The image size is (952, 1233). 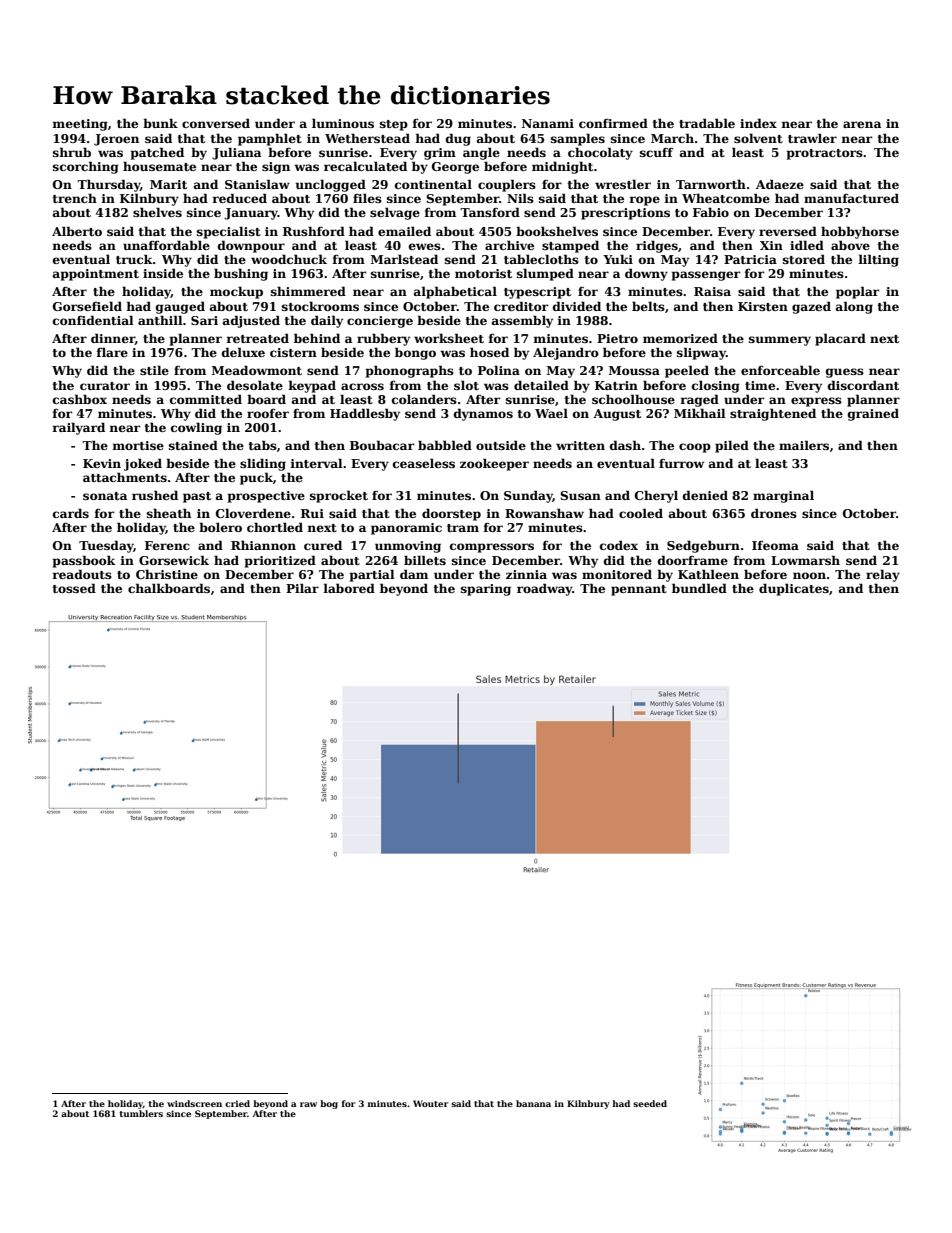 What do you see at coordinates (160, 123) in the image?
I see `bunk` at bounding box center [160, 123].
